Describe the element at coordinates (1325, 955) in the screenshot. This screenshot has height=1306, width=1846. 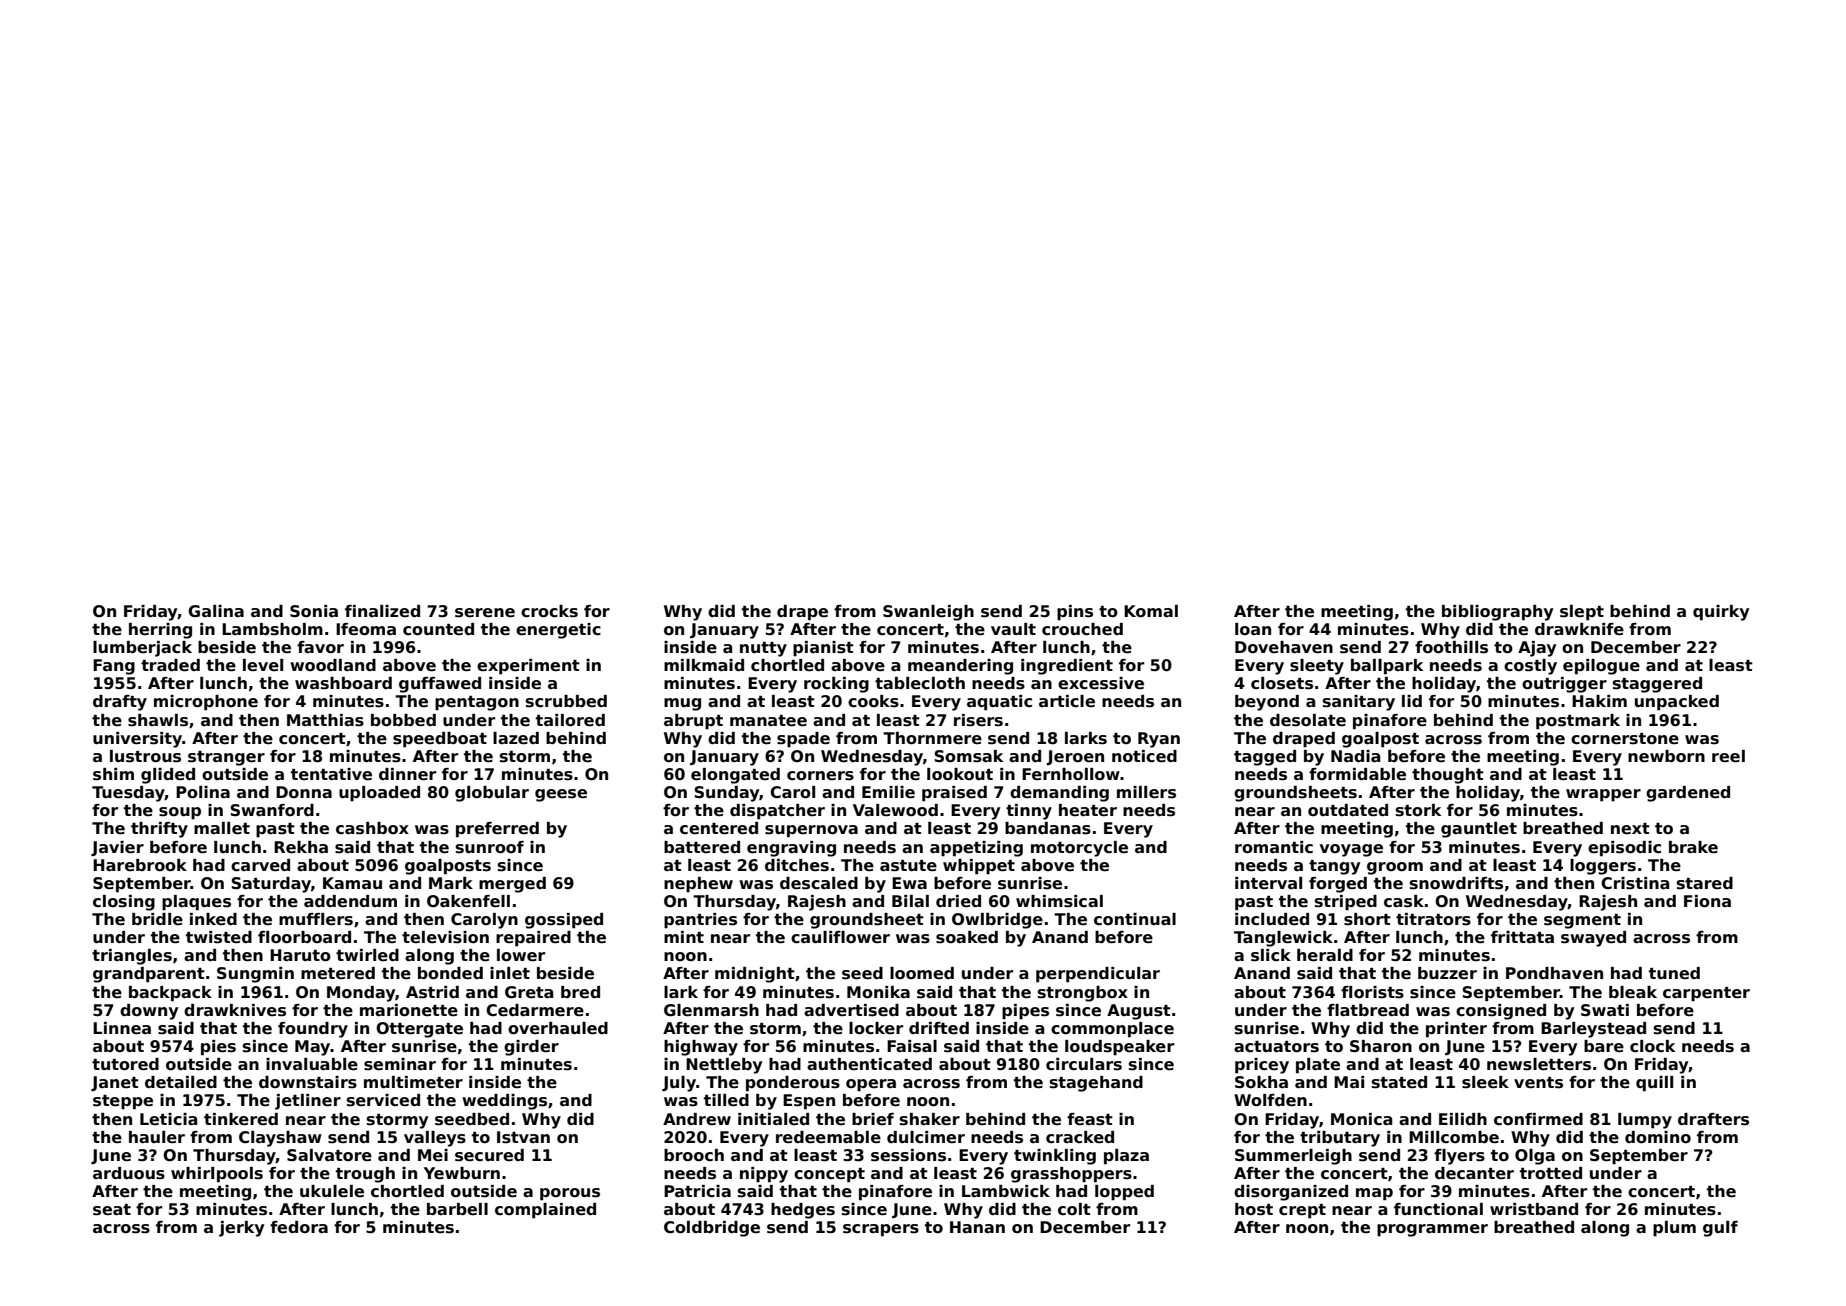
I see `herald` at that location.
